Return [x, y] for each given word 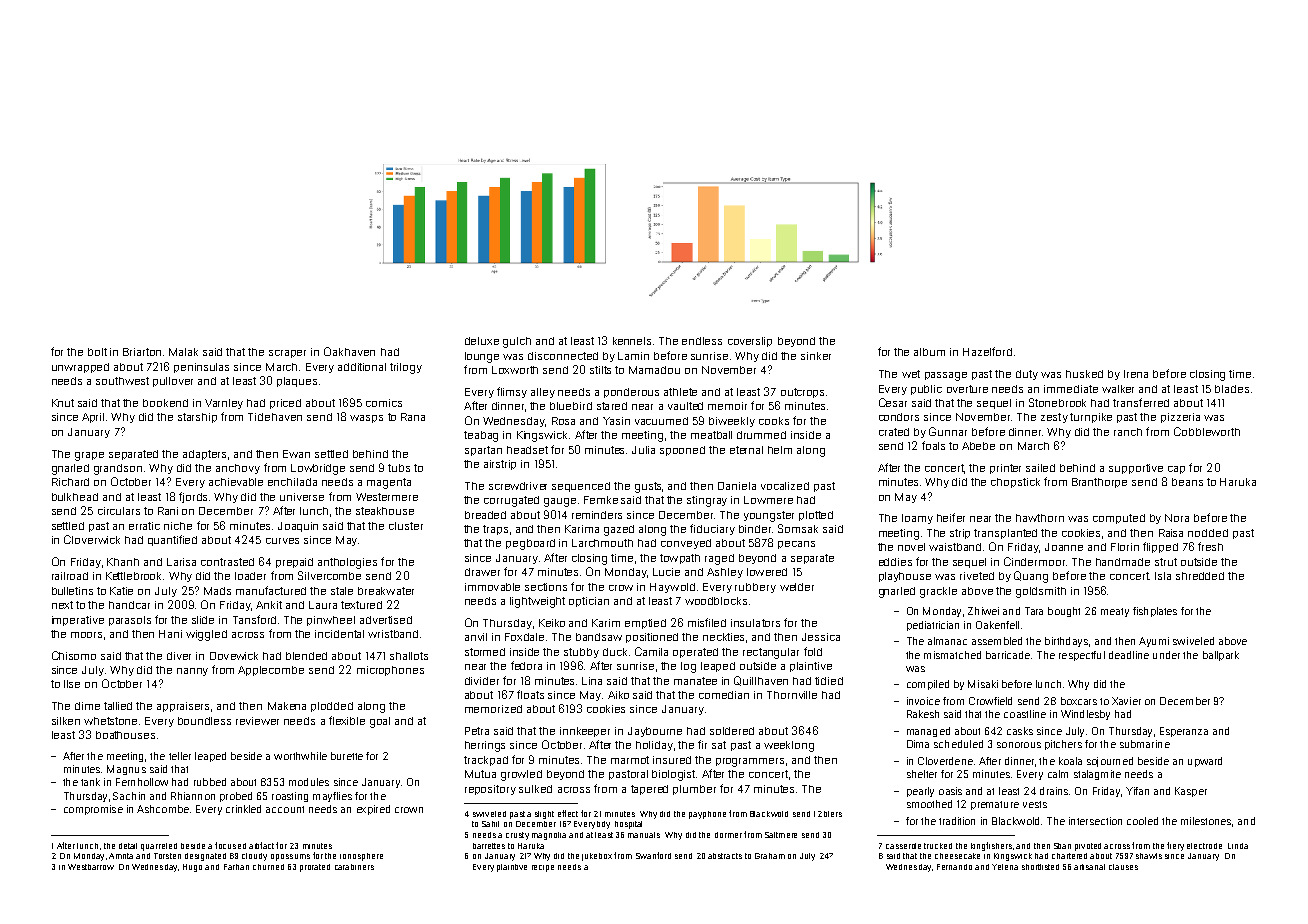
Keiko [552, 623]
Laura [323, 605]
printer [1005, 469]
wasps [366, 419]
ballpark [1221, 656]
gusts [648, 487]
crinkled [243, 809]
